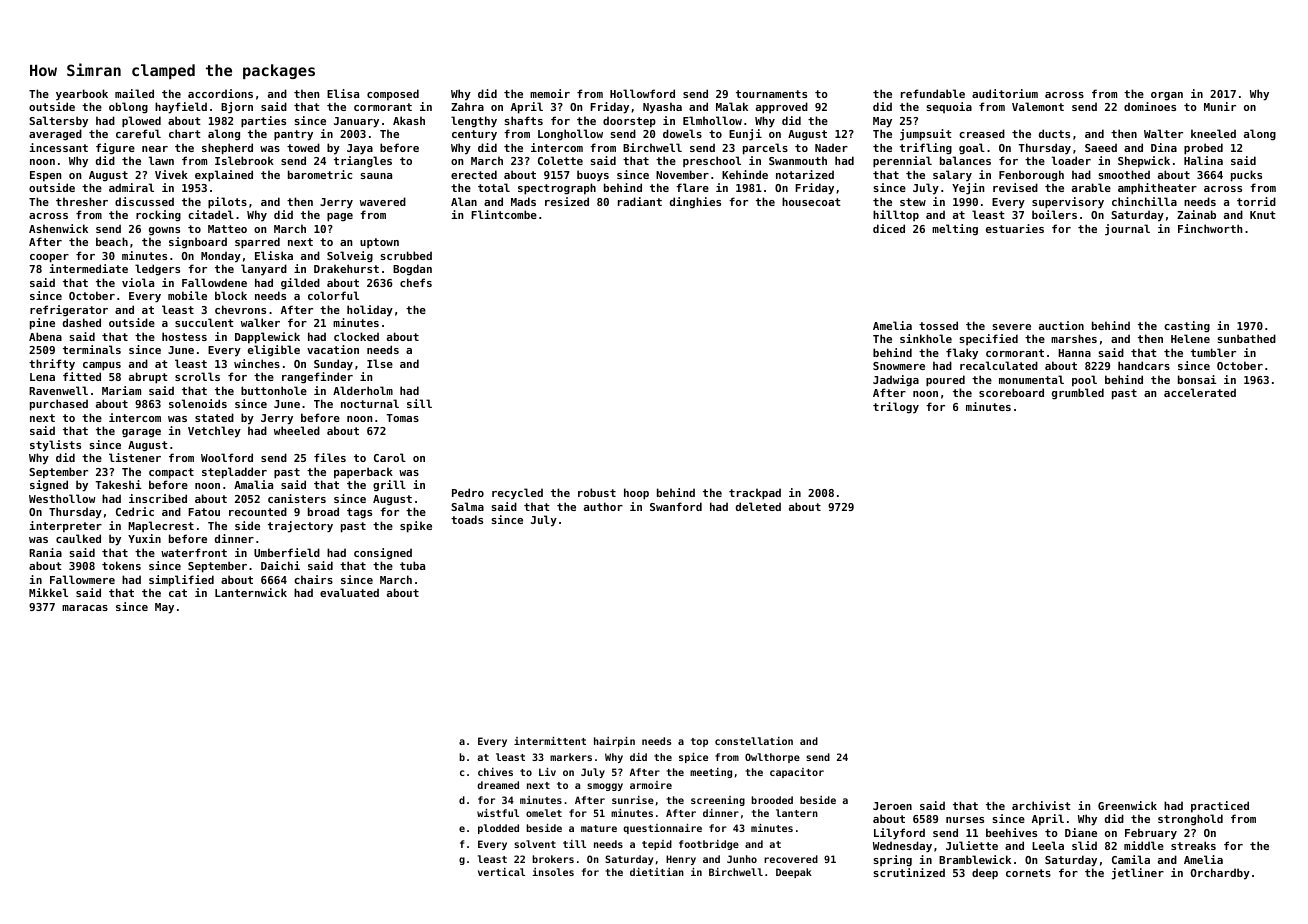 The height and width of the document is (924, 1308). What do you see at coordinates (754, 741) in the document?
I see `constellation` at bounding box center [754, 741].
